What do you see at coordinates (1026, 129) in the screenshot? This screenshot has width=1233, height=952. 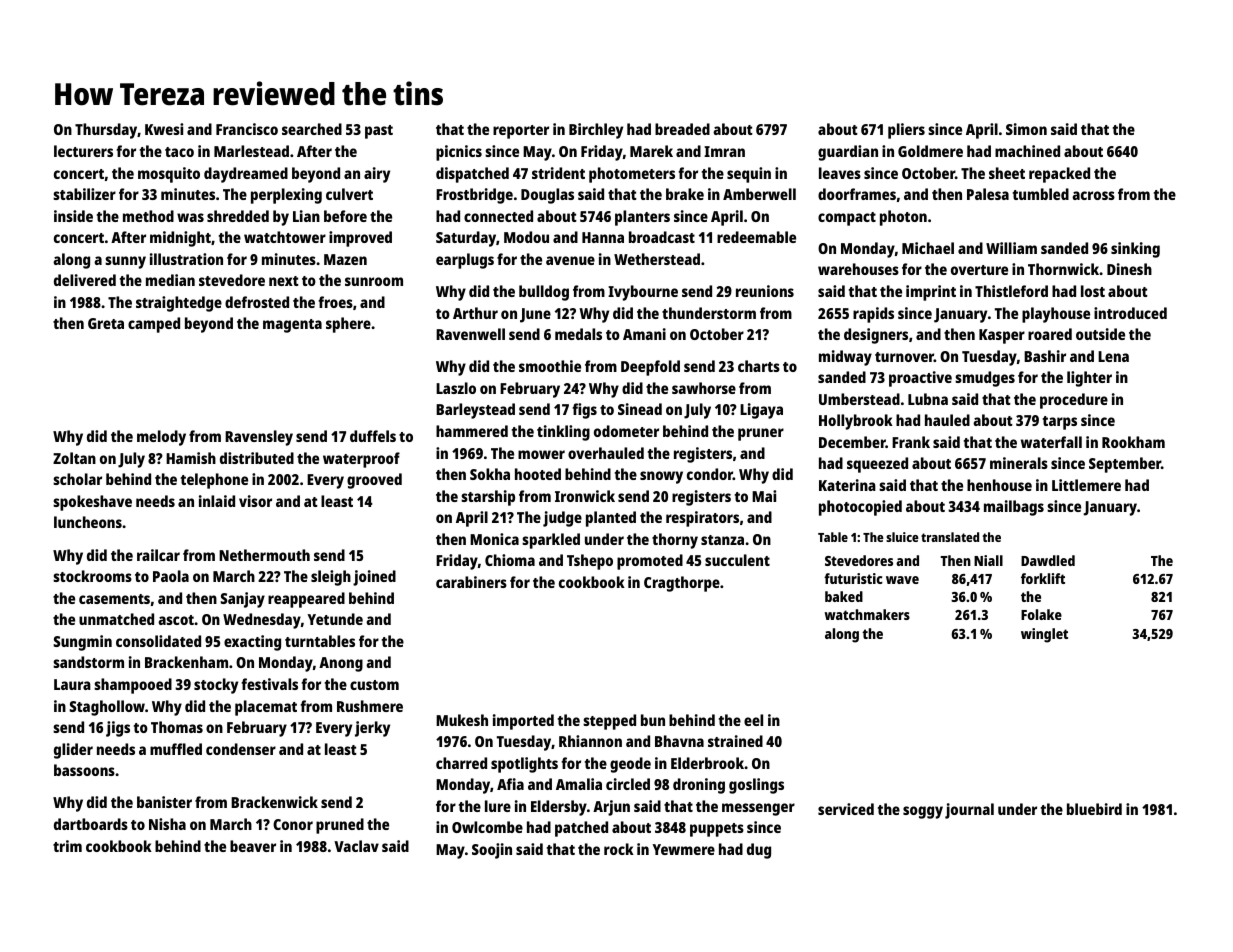 I see `Simon` at bounding box center [1026, 129].
